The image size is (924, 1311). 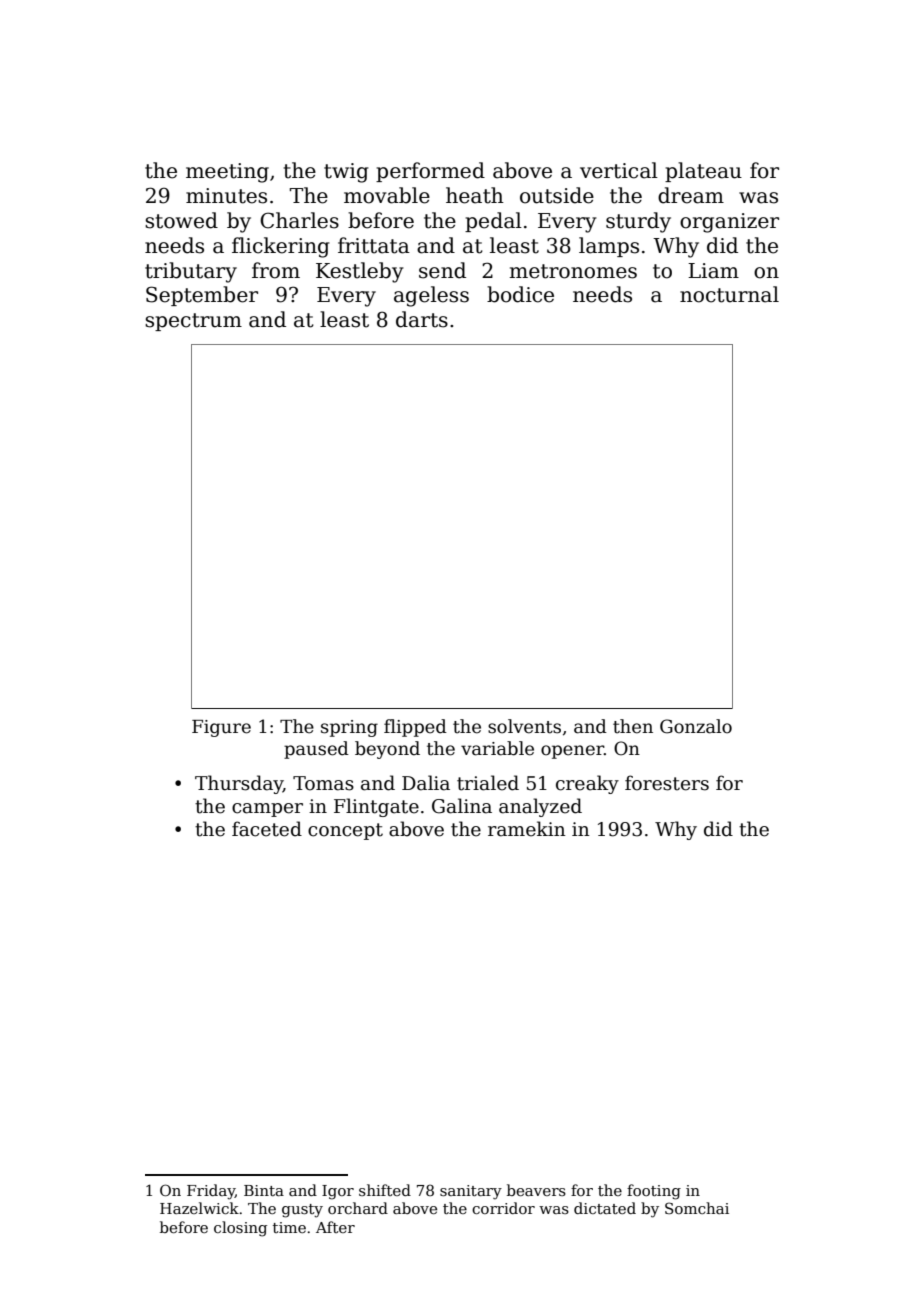 What do you see at coordinates (346, 173) in the screenshot?
I see `twig` at bounding box center [346, 173].
